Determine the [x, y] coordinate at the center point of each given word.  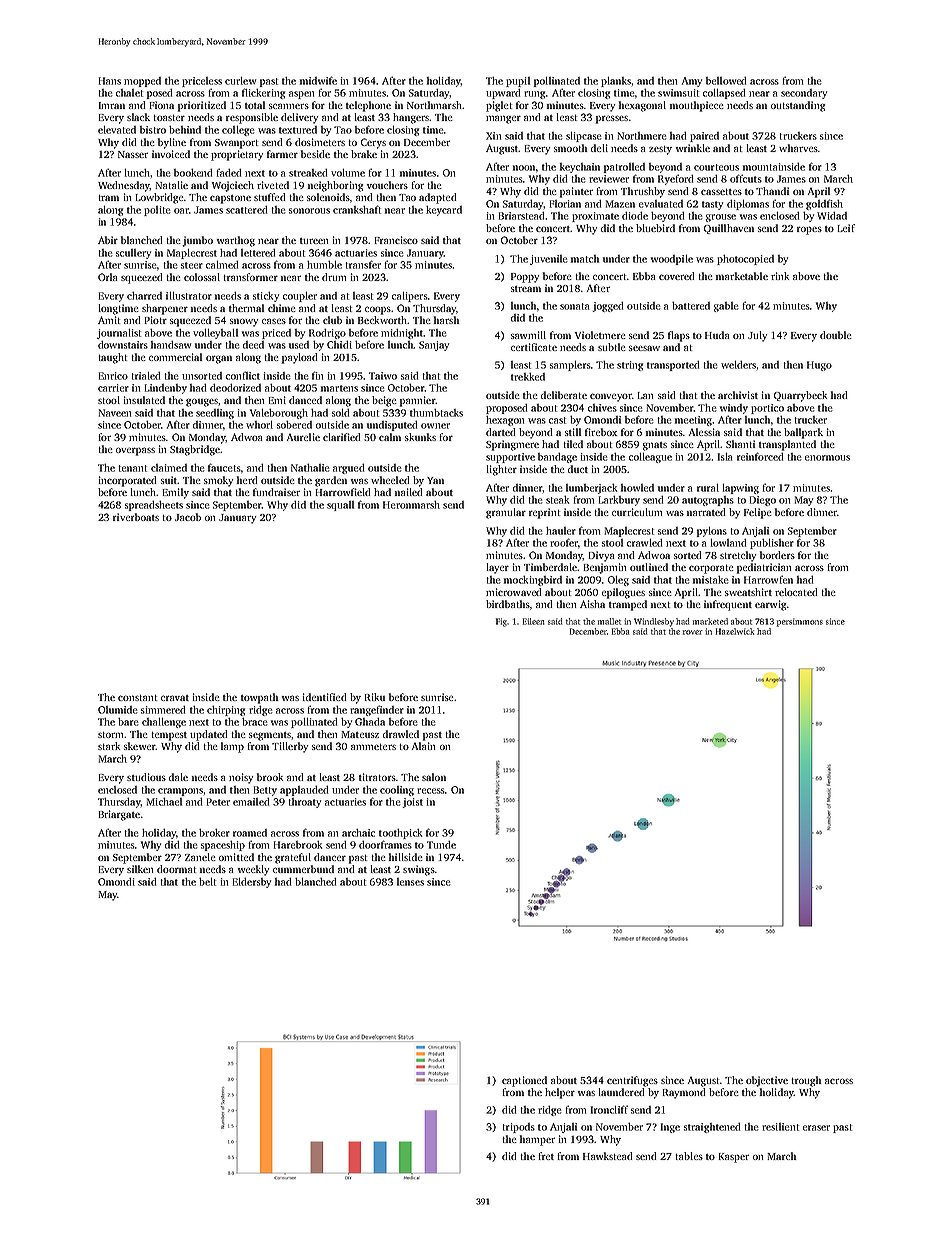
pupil [518, 82]
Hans [110, 81]
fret [546, 1156]
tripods [518, 1128]
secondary [804, 94]
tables [689, 1156]
